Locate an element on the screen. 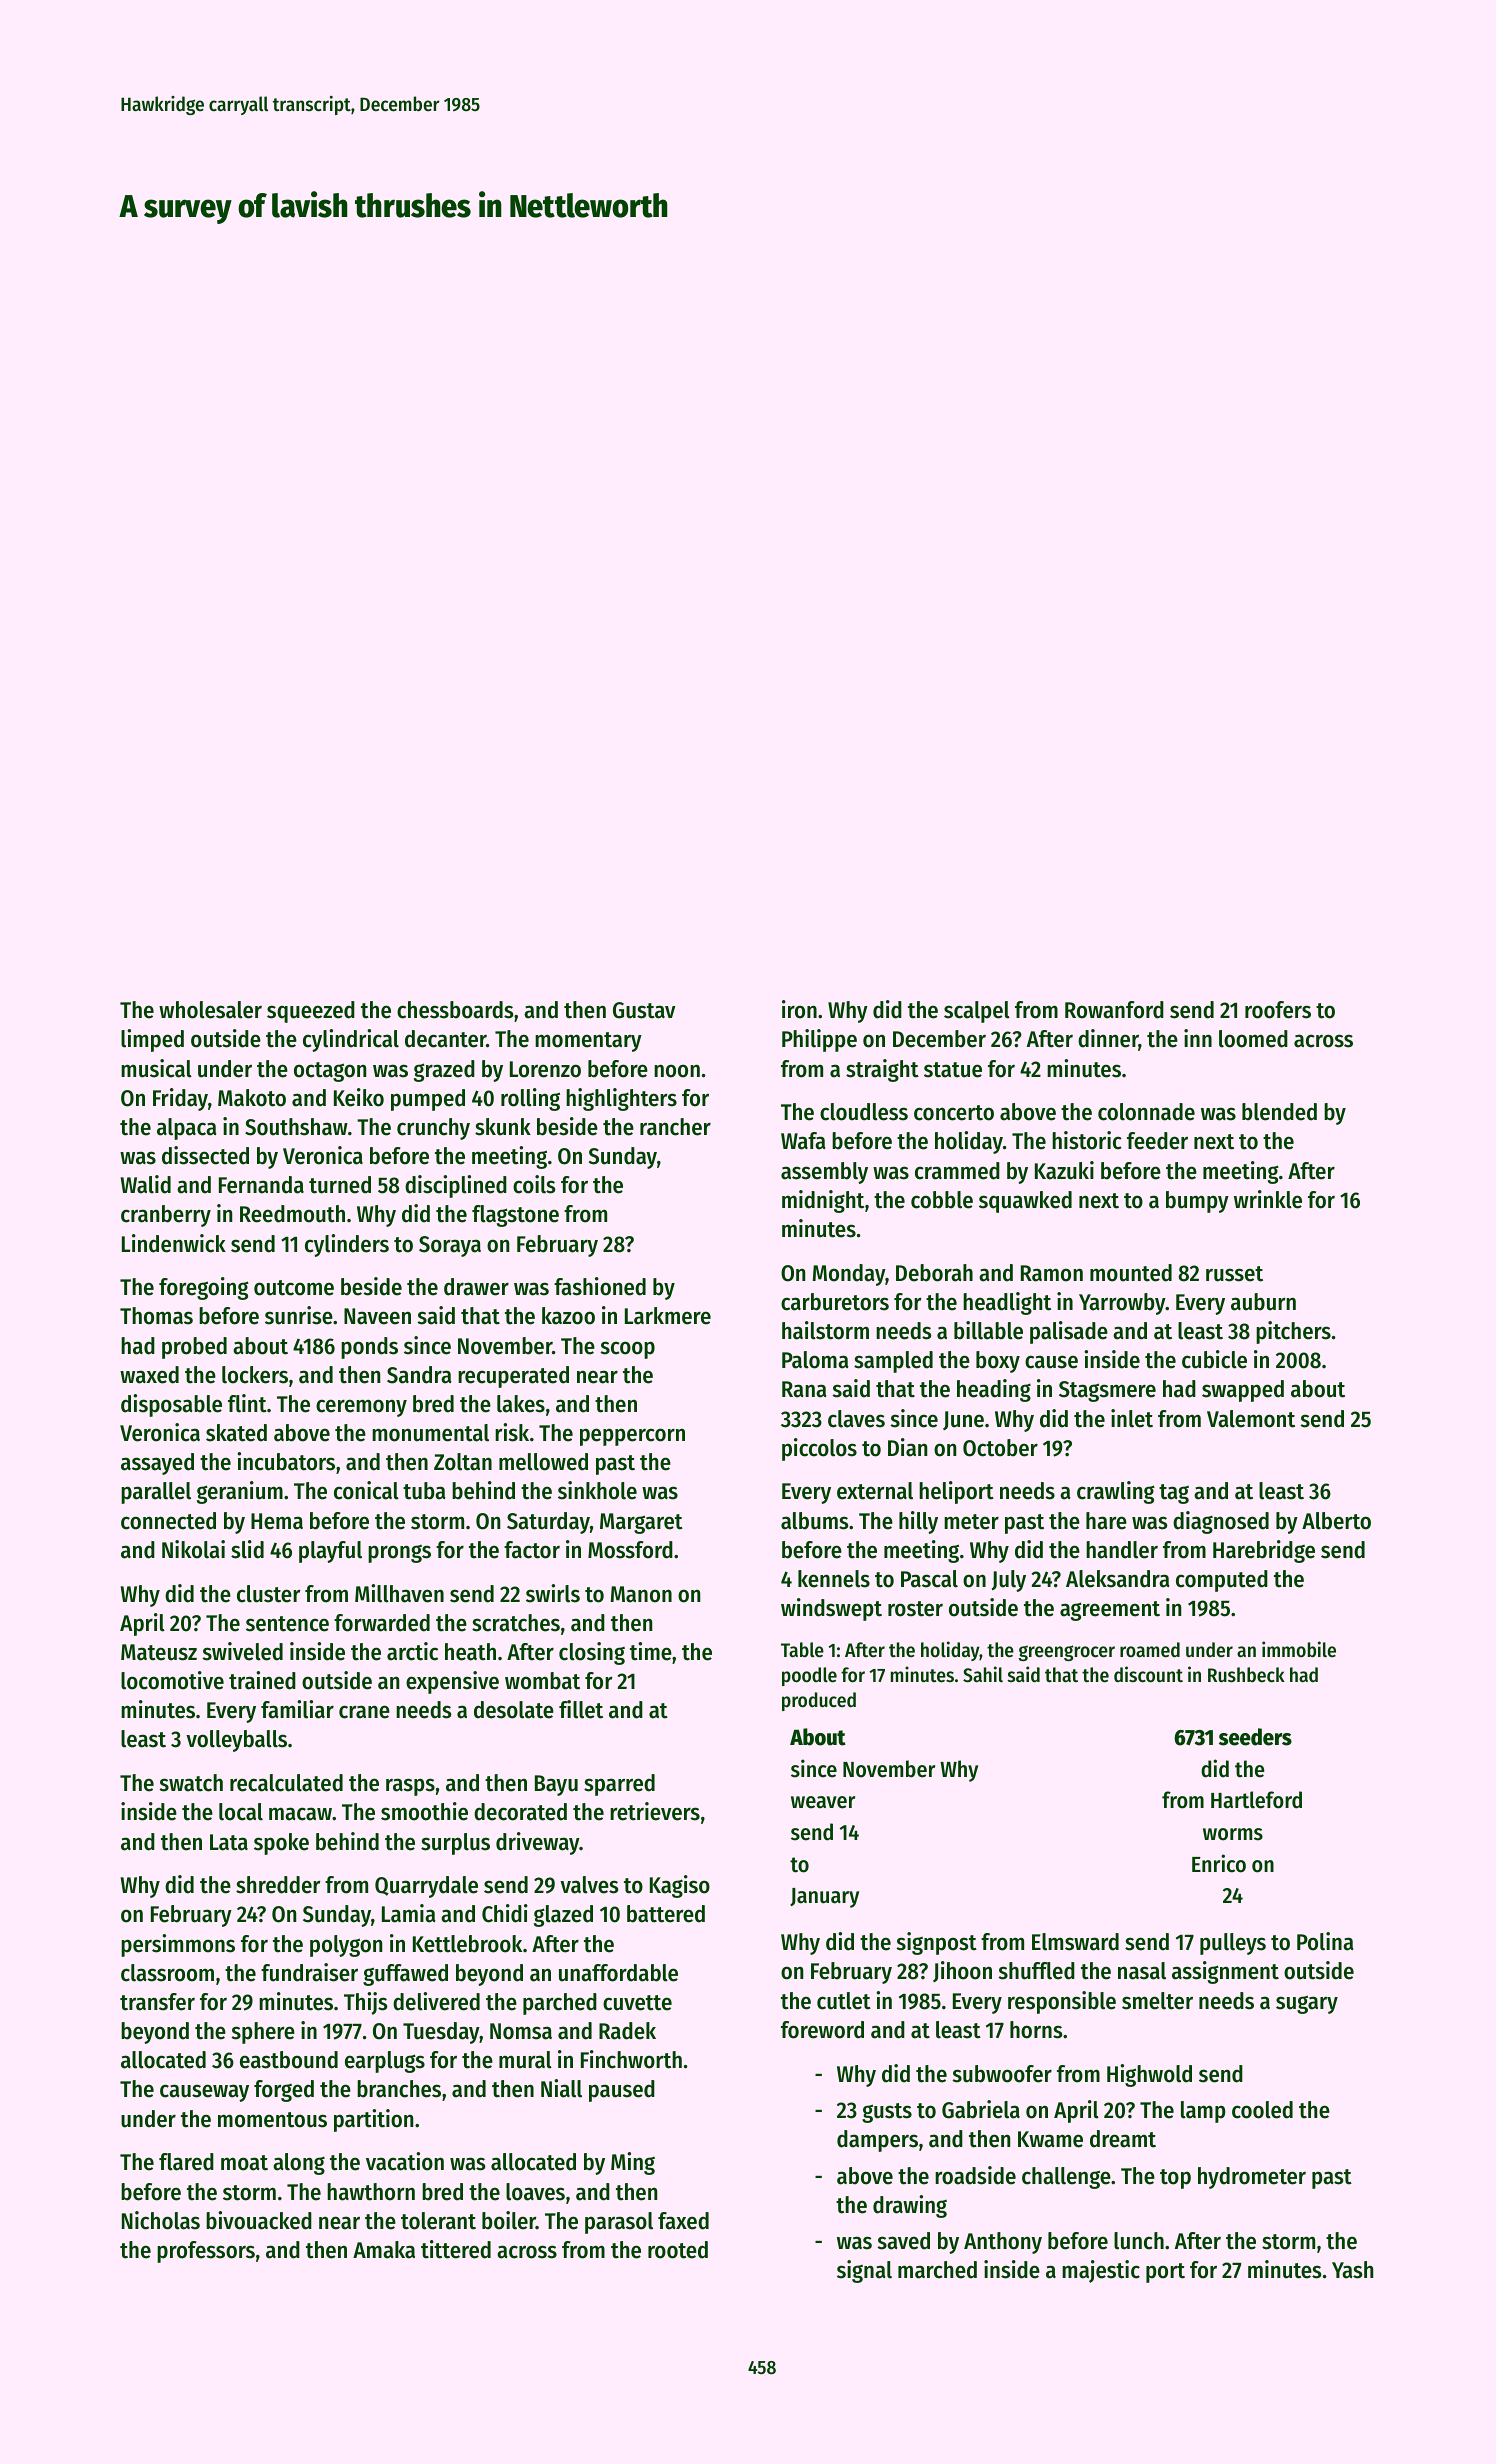 The width and height of the screenshot is (1496, 2464). geranium is located at coordinates (240, 1492).
